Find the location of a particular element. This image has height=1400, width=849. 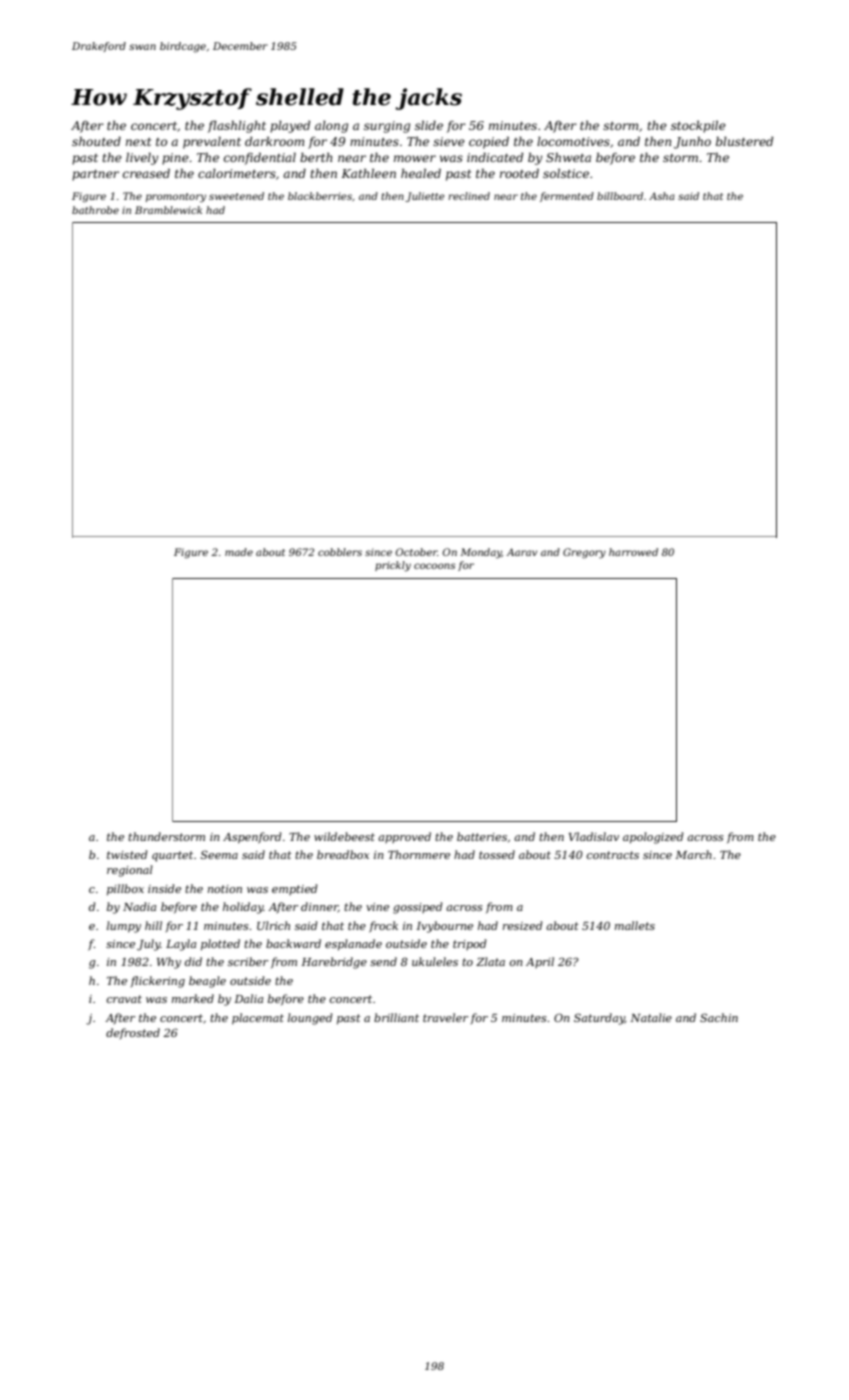

creased is located at coordinates (146, 173).
